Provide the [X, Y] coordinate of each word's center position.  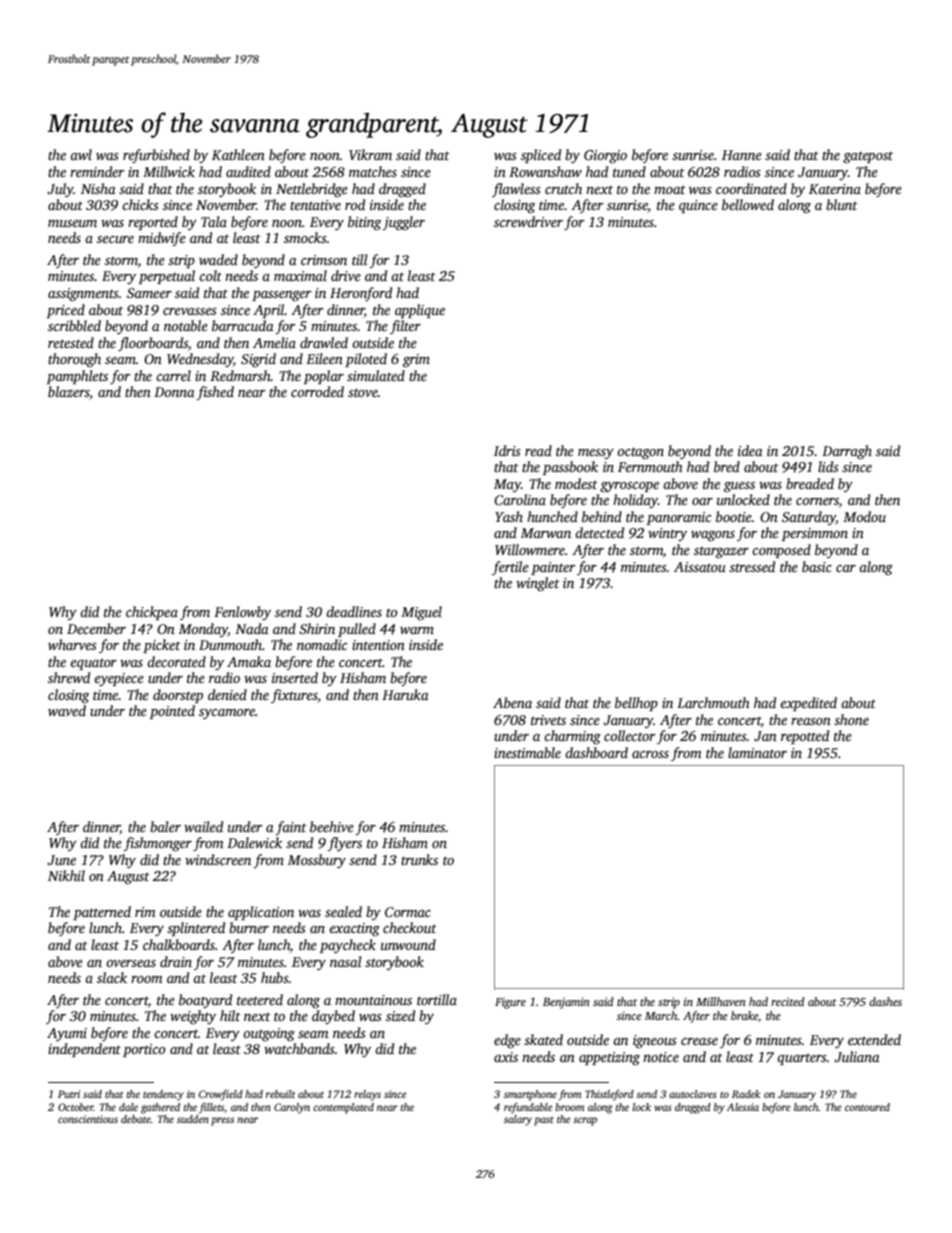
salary [518, 1120]
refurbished [156, 156]
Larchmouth [713, 702]
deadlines [354, 611]
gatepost [868, 157]
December [96, 628]
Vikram [370, 154]
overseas [131, 963]
